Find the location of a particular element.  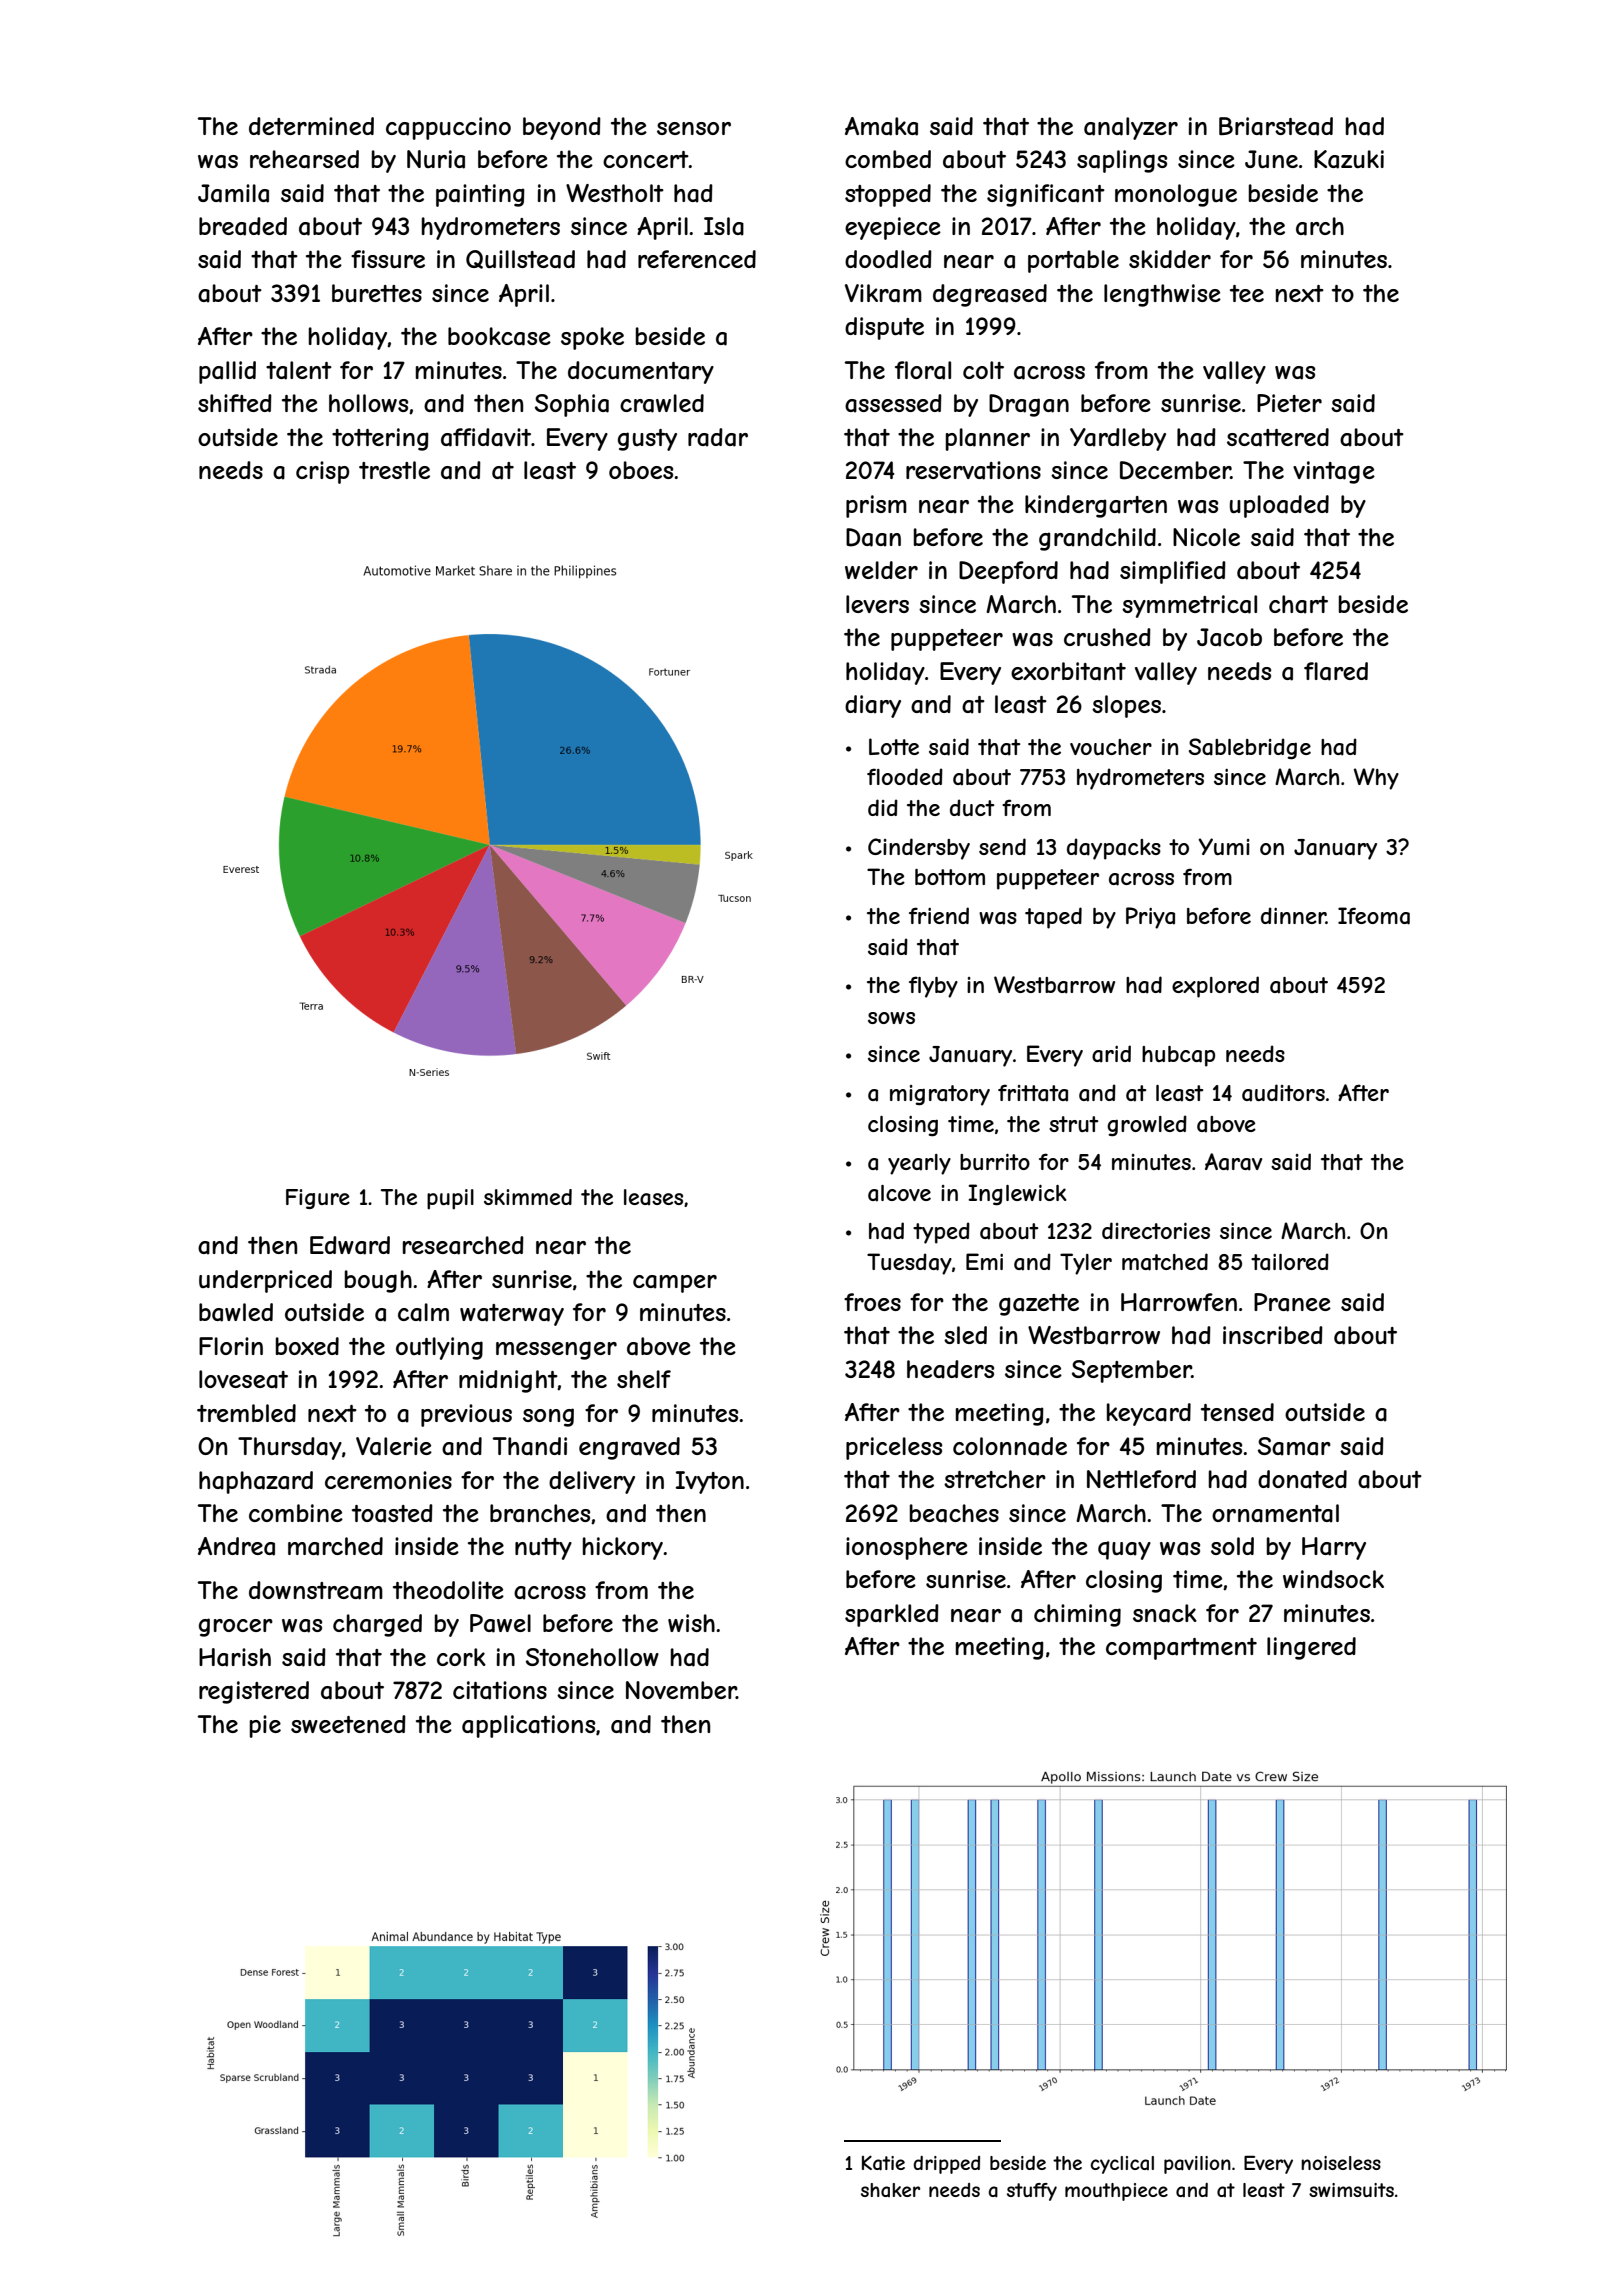

burrito is located at coordinates (995, 1162).
